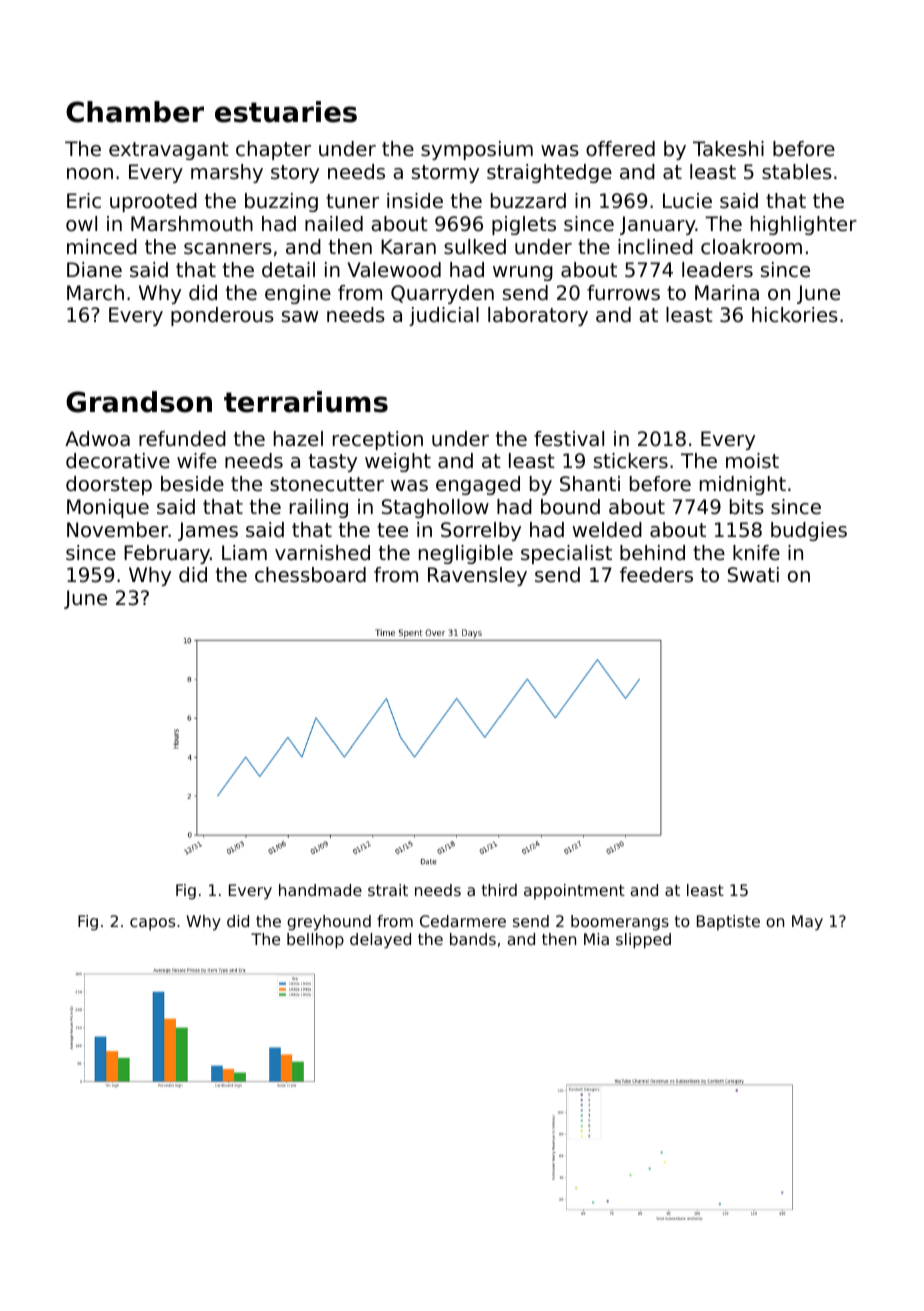  What do you see at coordinates (244, 552) in the document?
I see `Liam` at bounding box center [244, 552].
